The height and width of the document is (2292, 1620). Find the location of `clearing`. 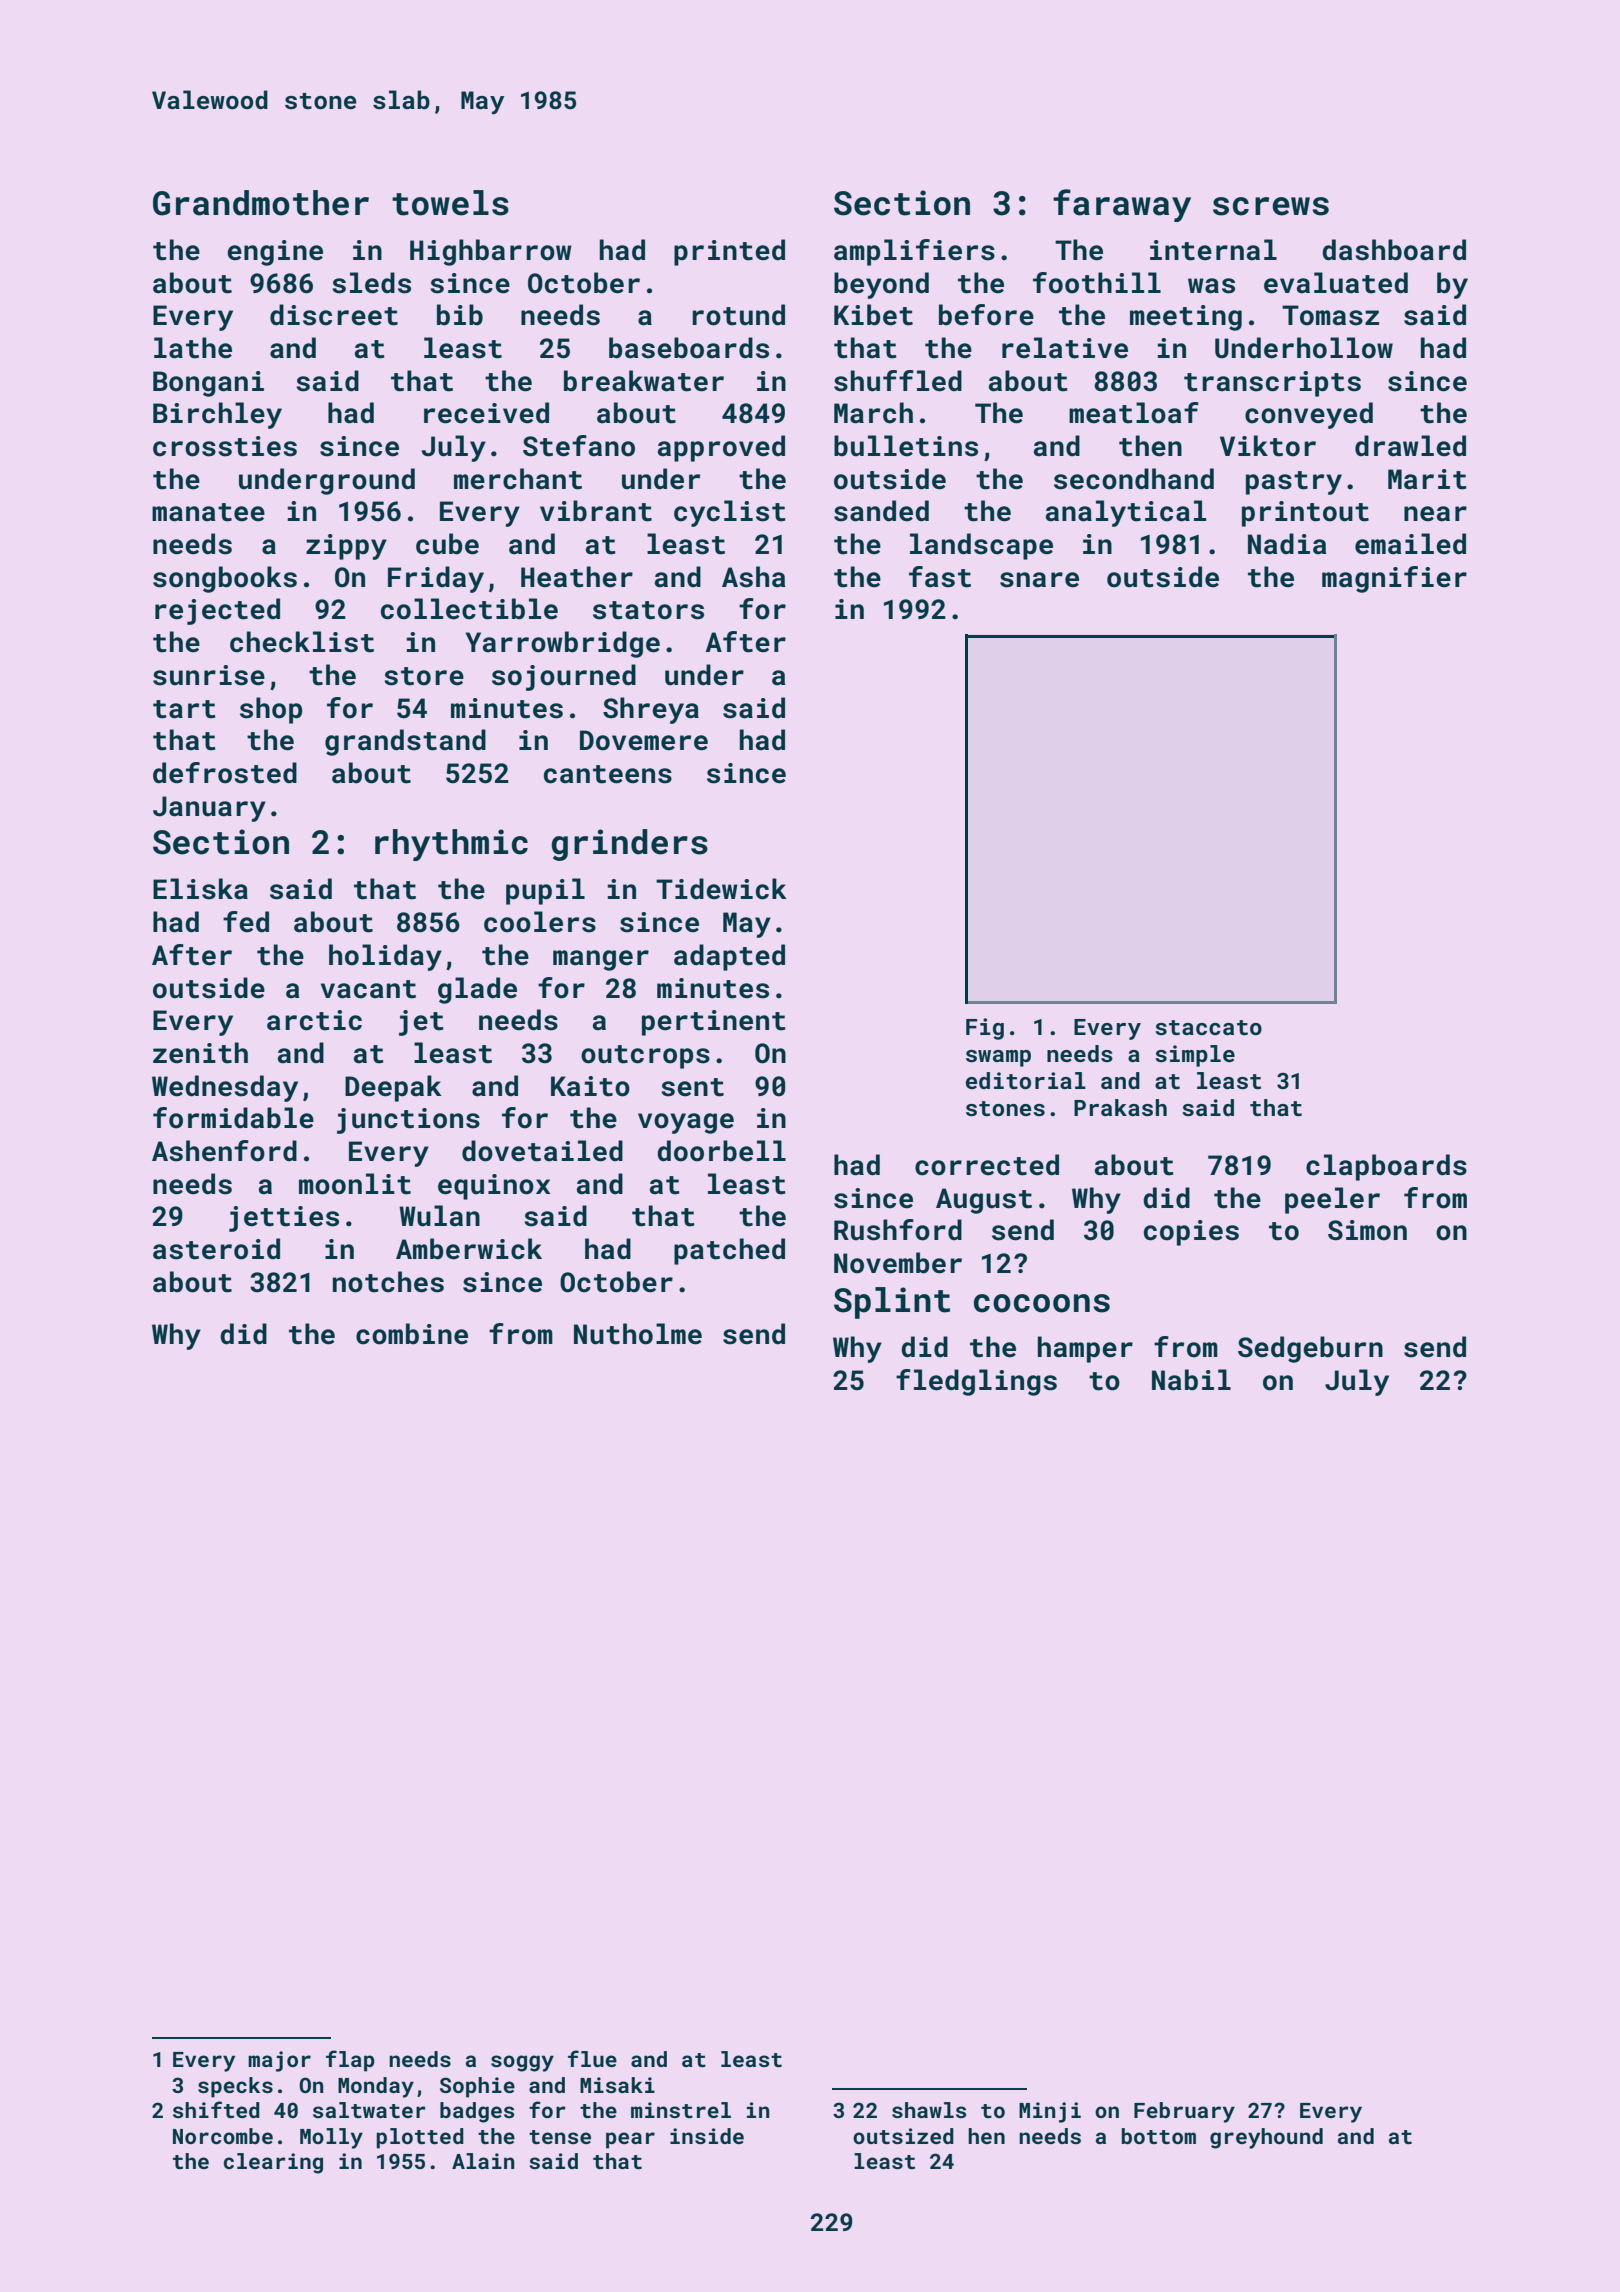

clearing is located at coordinates (273, 2163).
